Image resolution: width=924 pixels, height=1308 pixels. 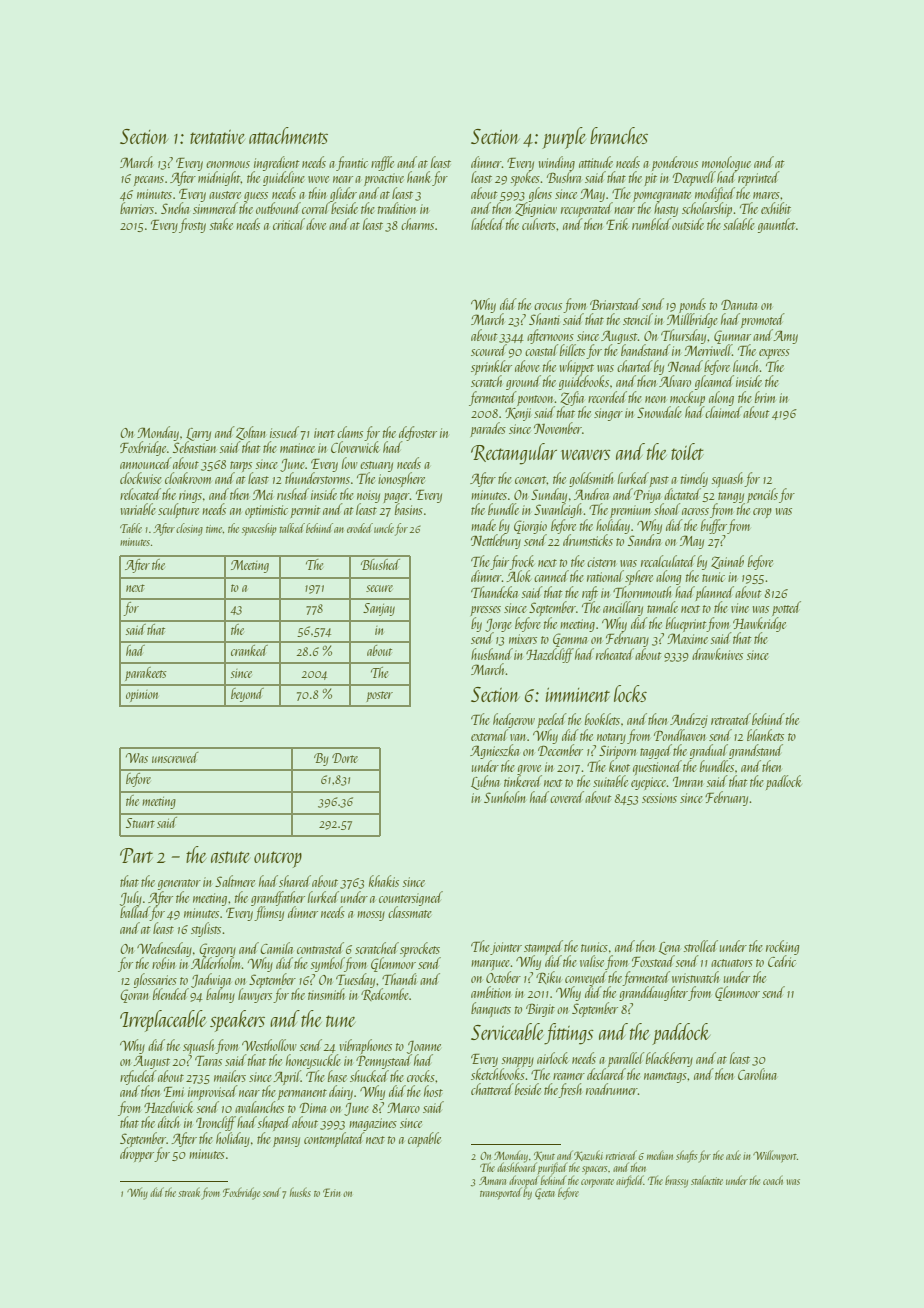 I want to click on sprockets, so click(x=420, y=950).
